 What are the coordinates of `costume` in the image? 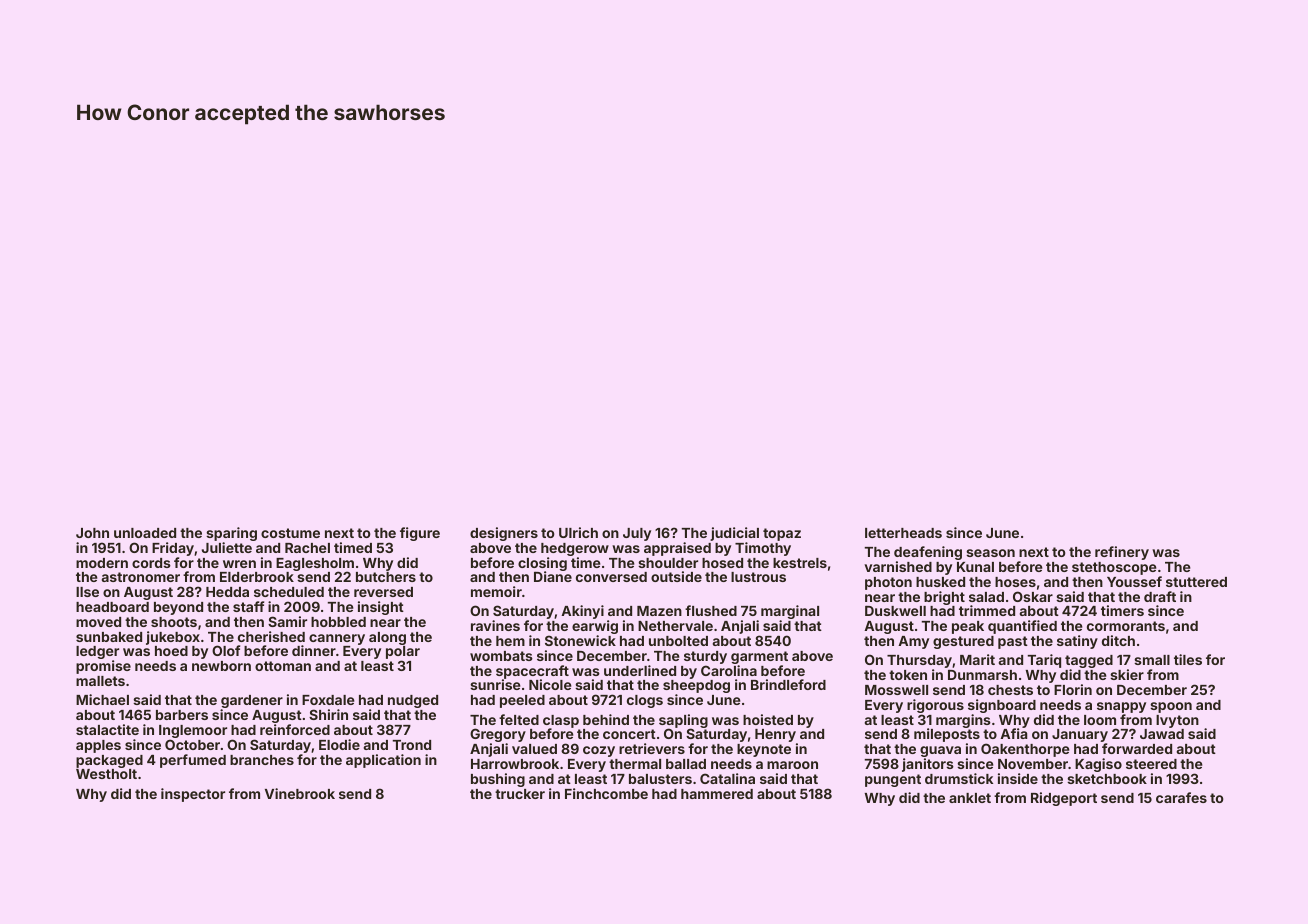 It's located at (290, 533).
